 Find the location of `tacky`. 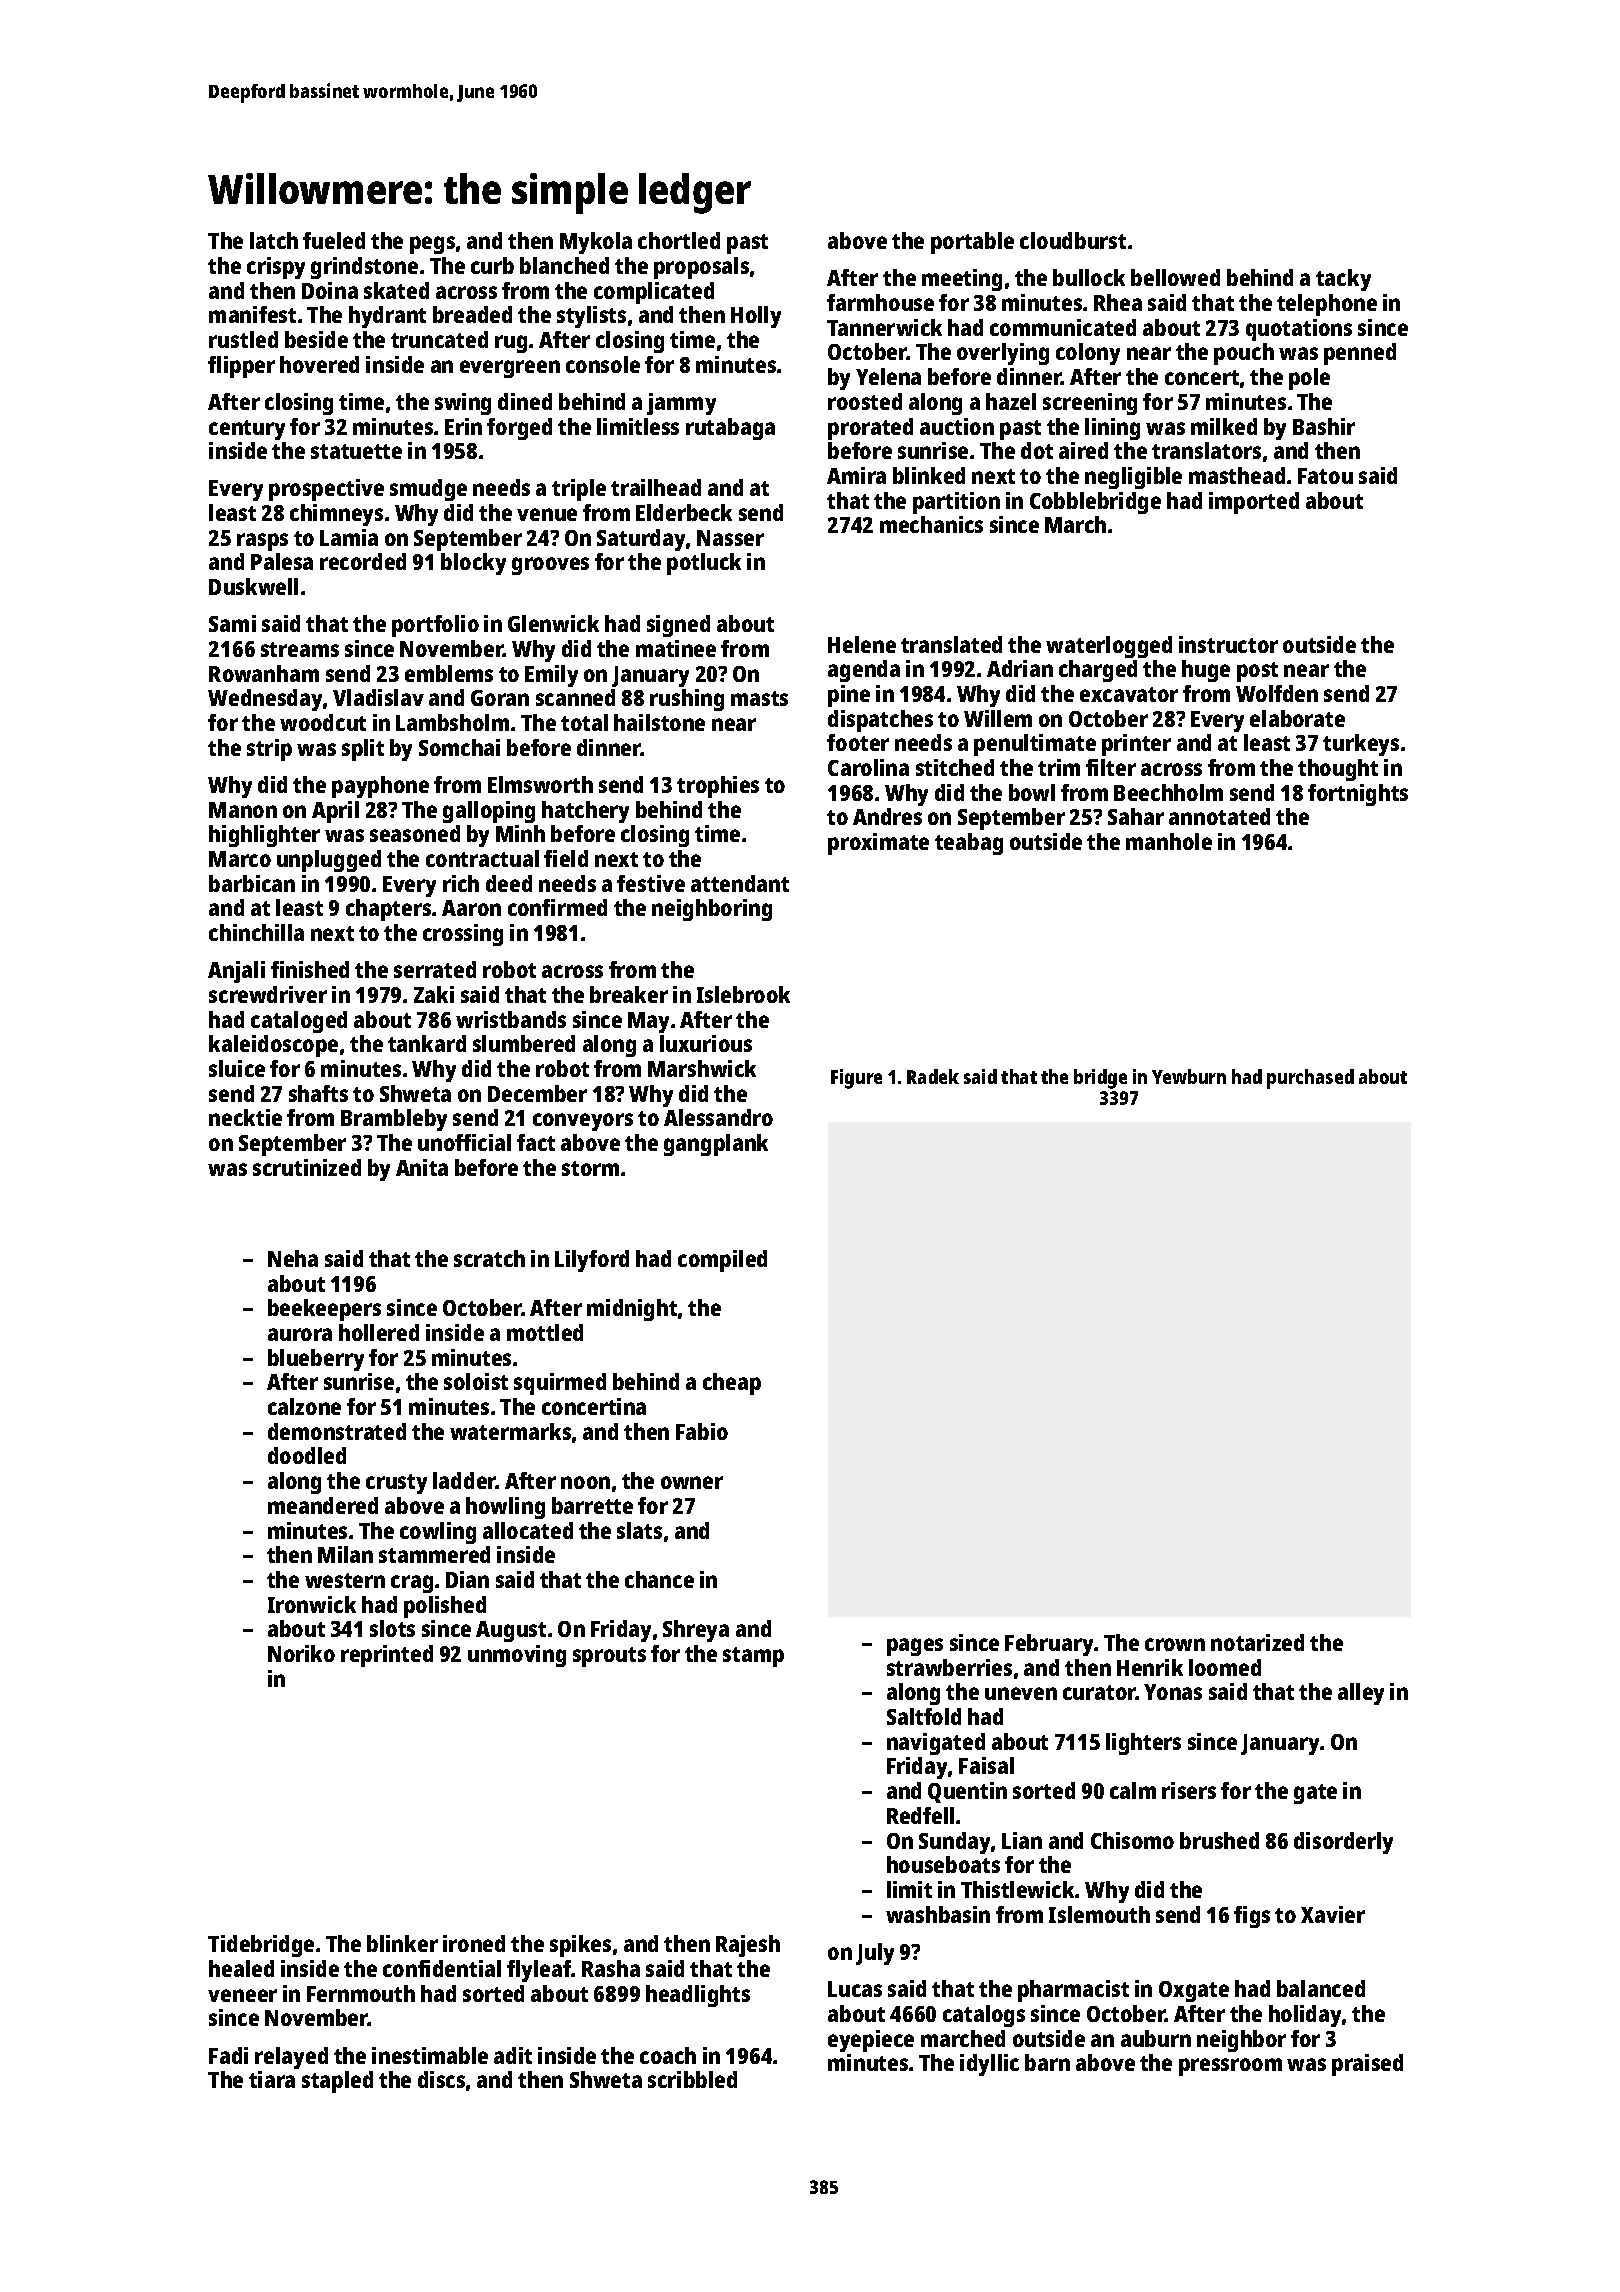

tacky is located at coordinates (1343, 280).
